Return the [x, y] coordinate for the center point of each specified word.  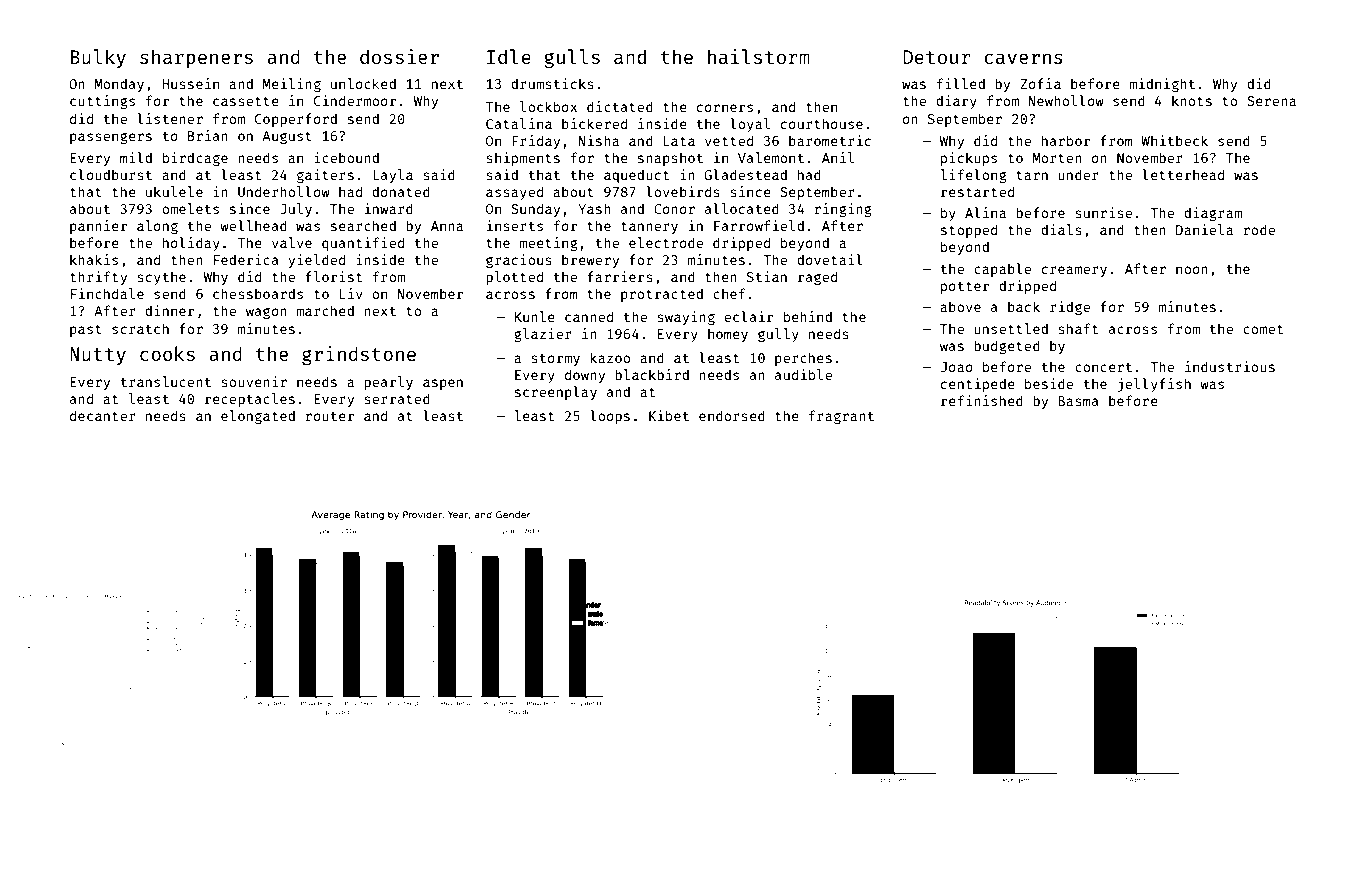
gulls [572, 58]
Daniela [1204, 229]
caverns [1023, 58]
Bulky [98, 58]
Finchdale [107, 293]
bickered [594, 123]
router [329, 416]
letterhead [1183, 174]
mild [136, 157]
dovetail [830, 259]
